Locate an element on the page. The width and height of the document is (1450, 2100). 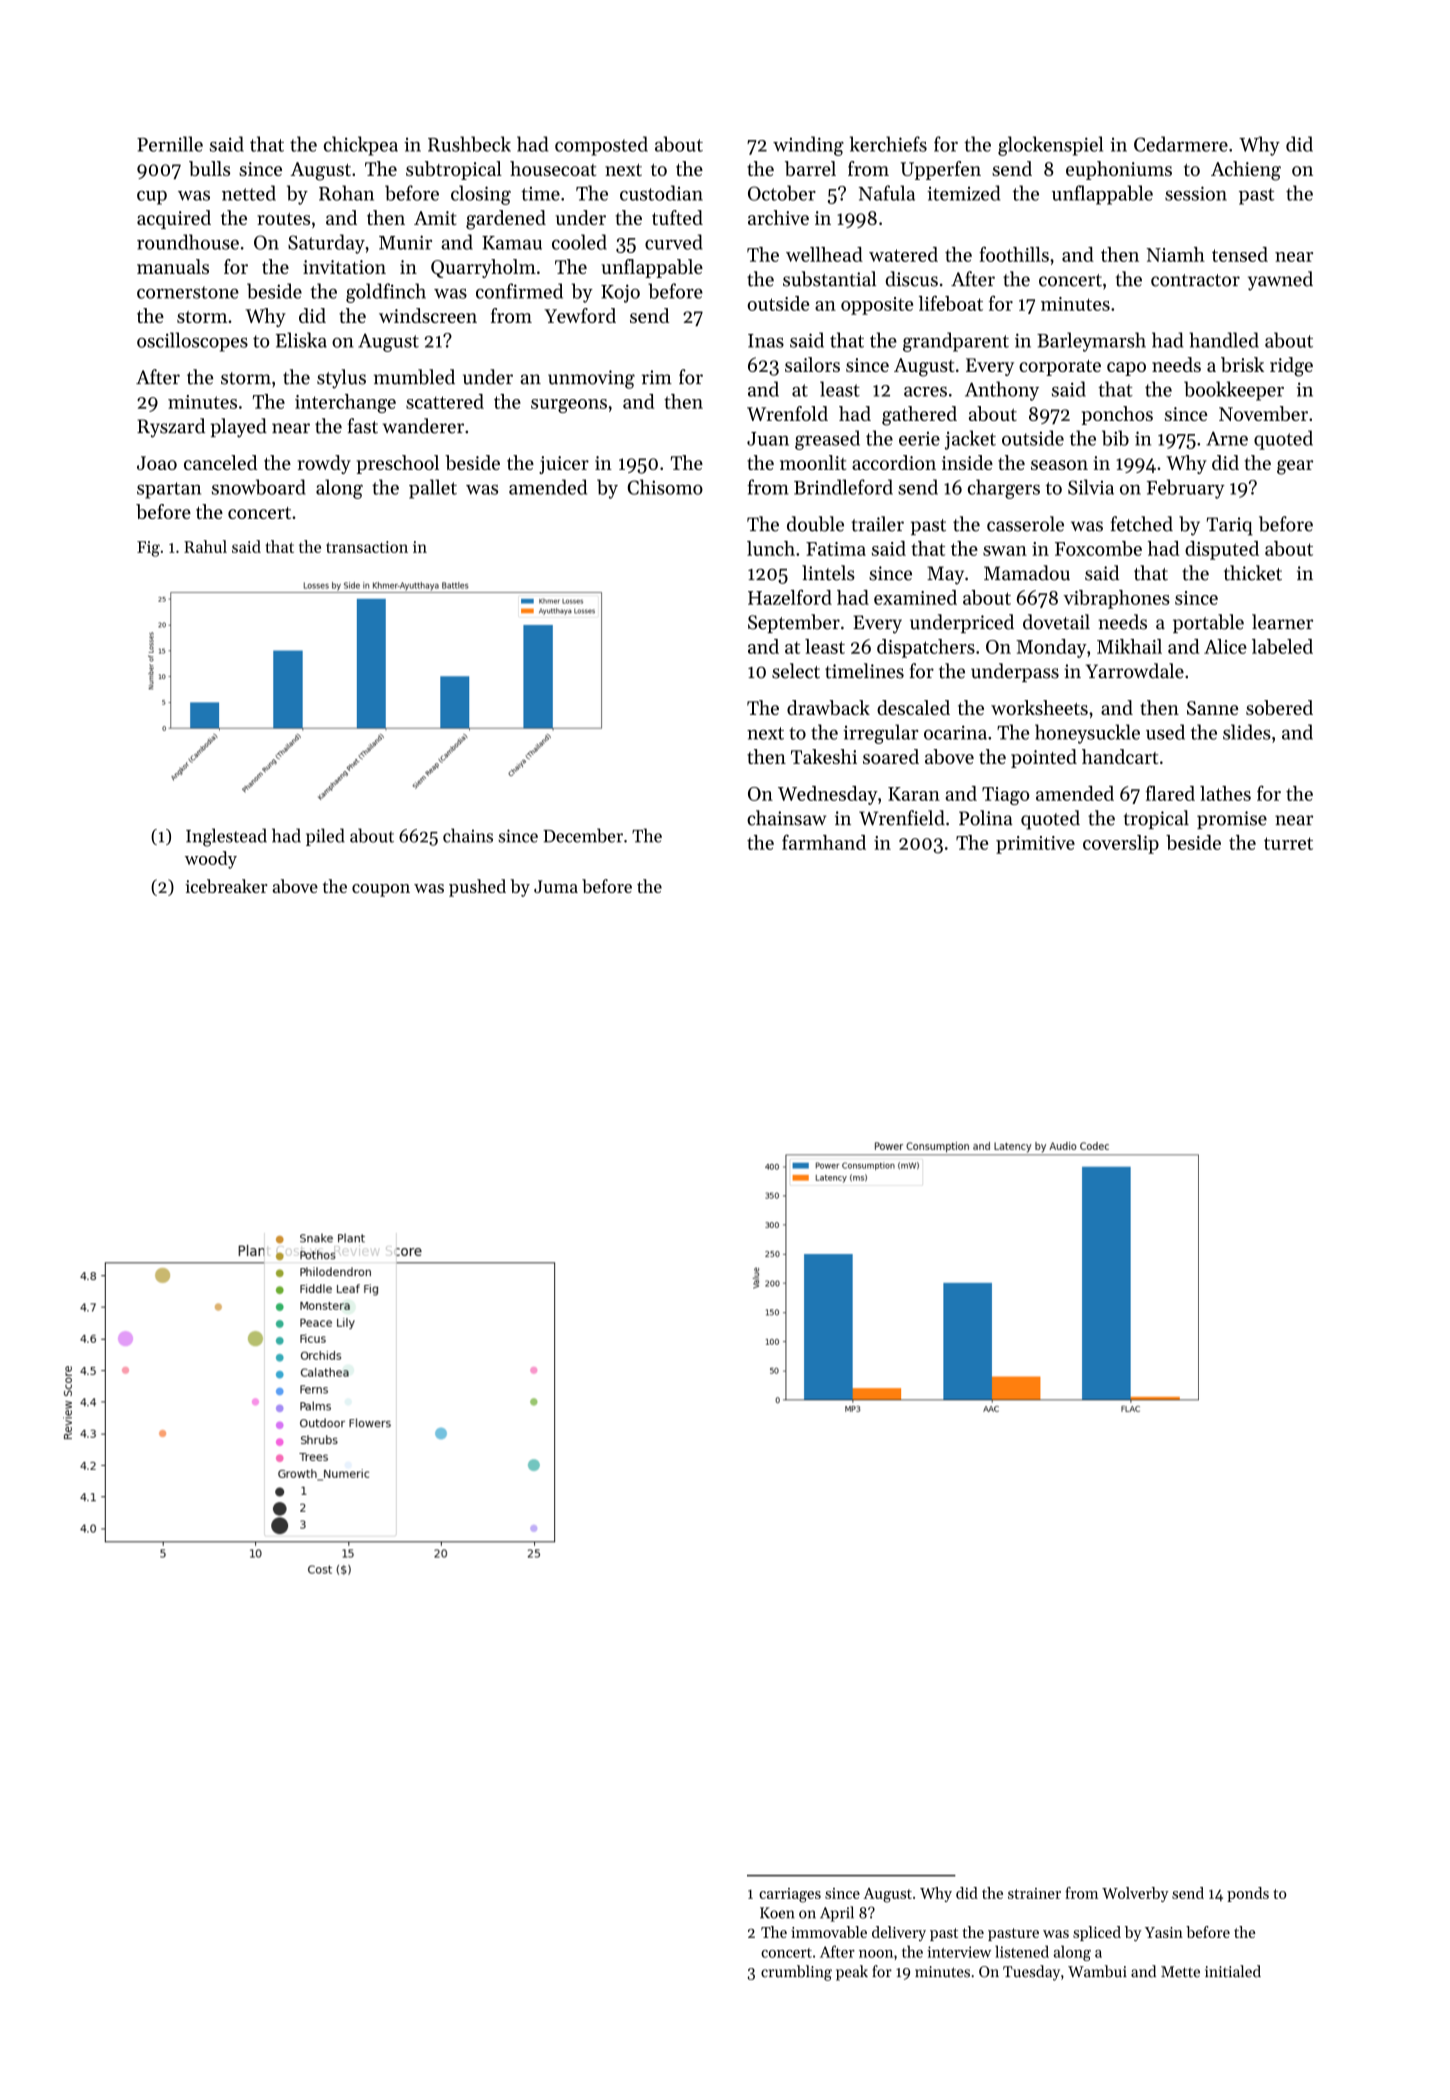
Amit is located at coordinates (435, 218).
